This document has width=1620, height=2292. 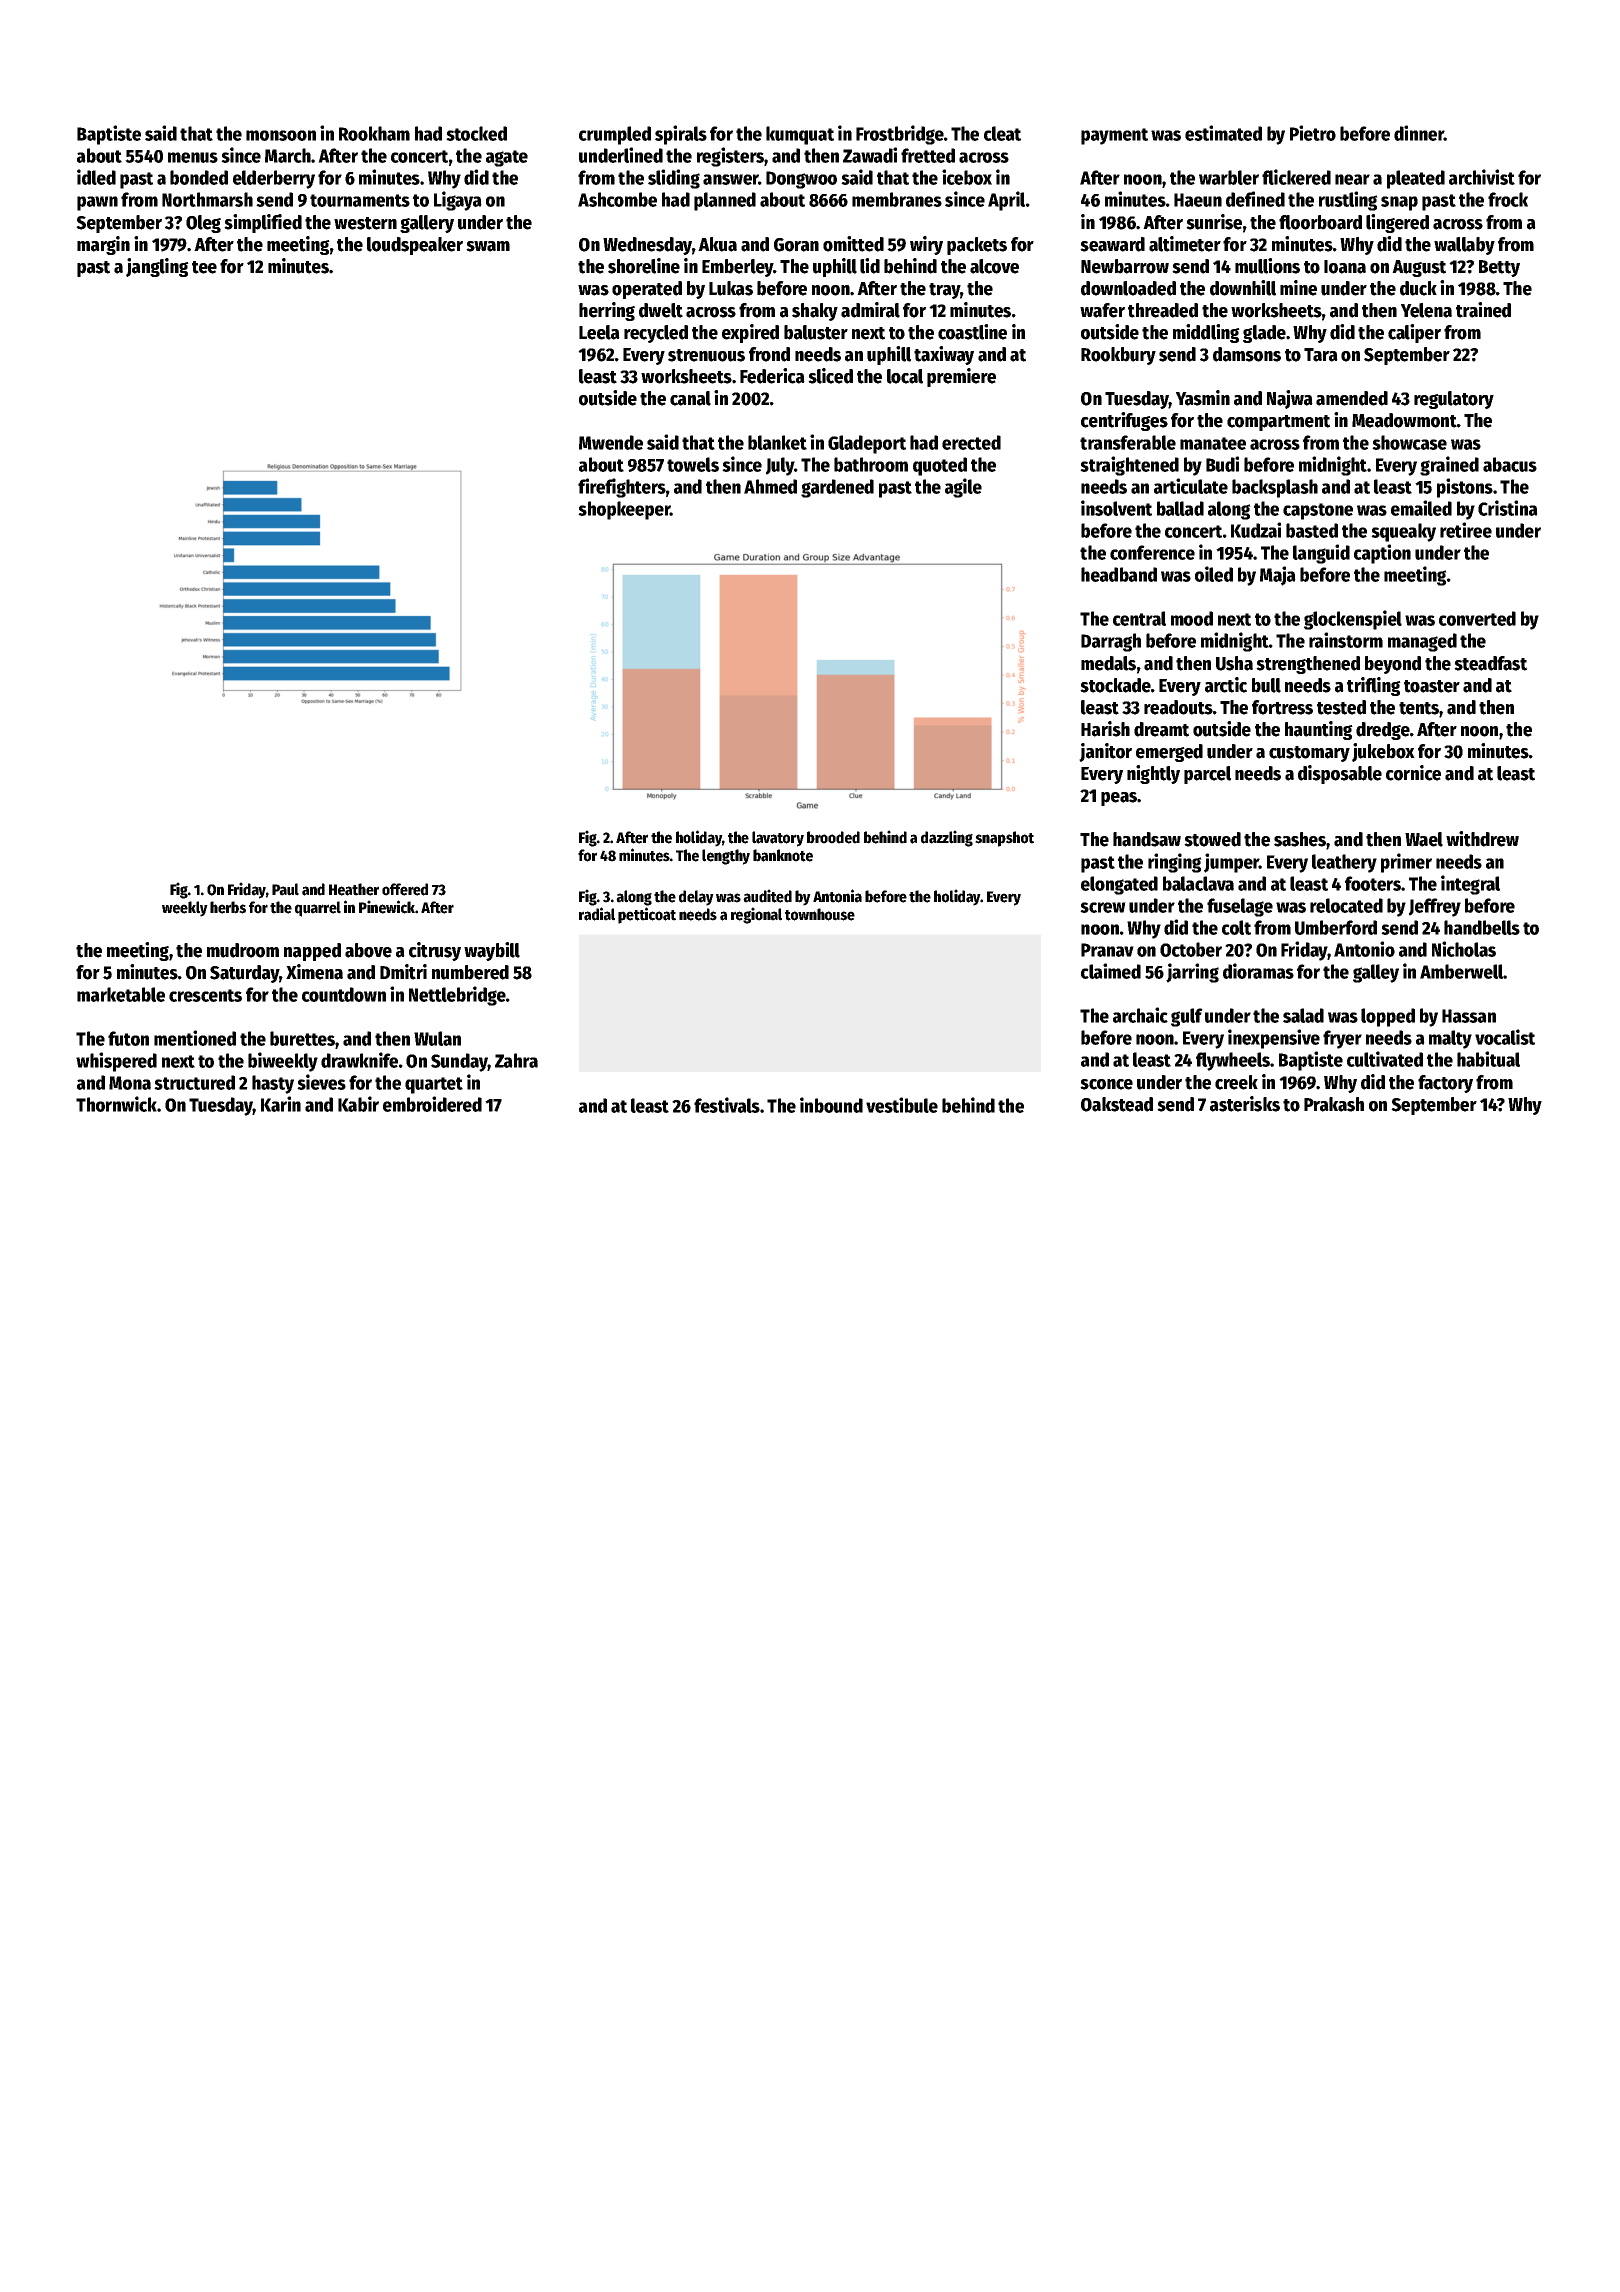 What do you see at coordinates (727, 1105) in the document?
I see `festivals` at bounding box center [727, 1105].
